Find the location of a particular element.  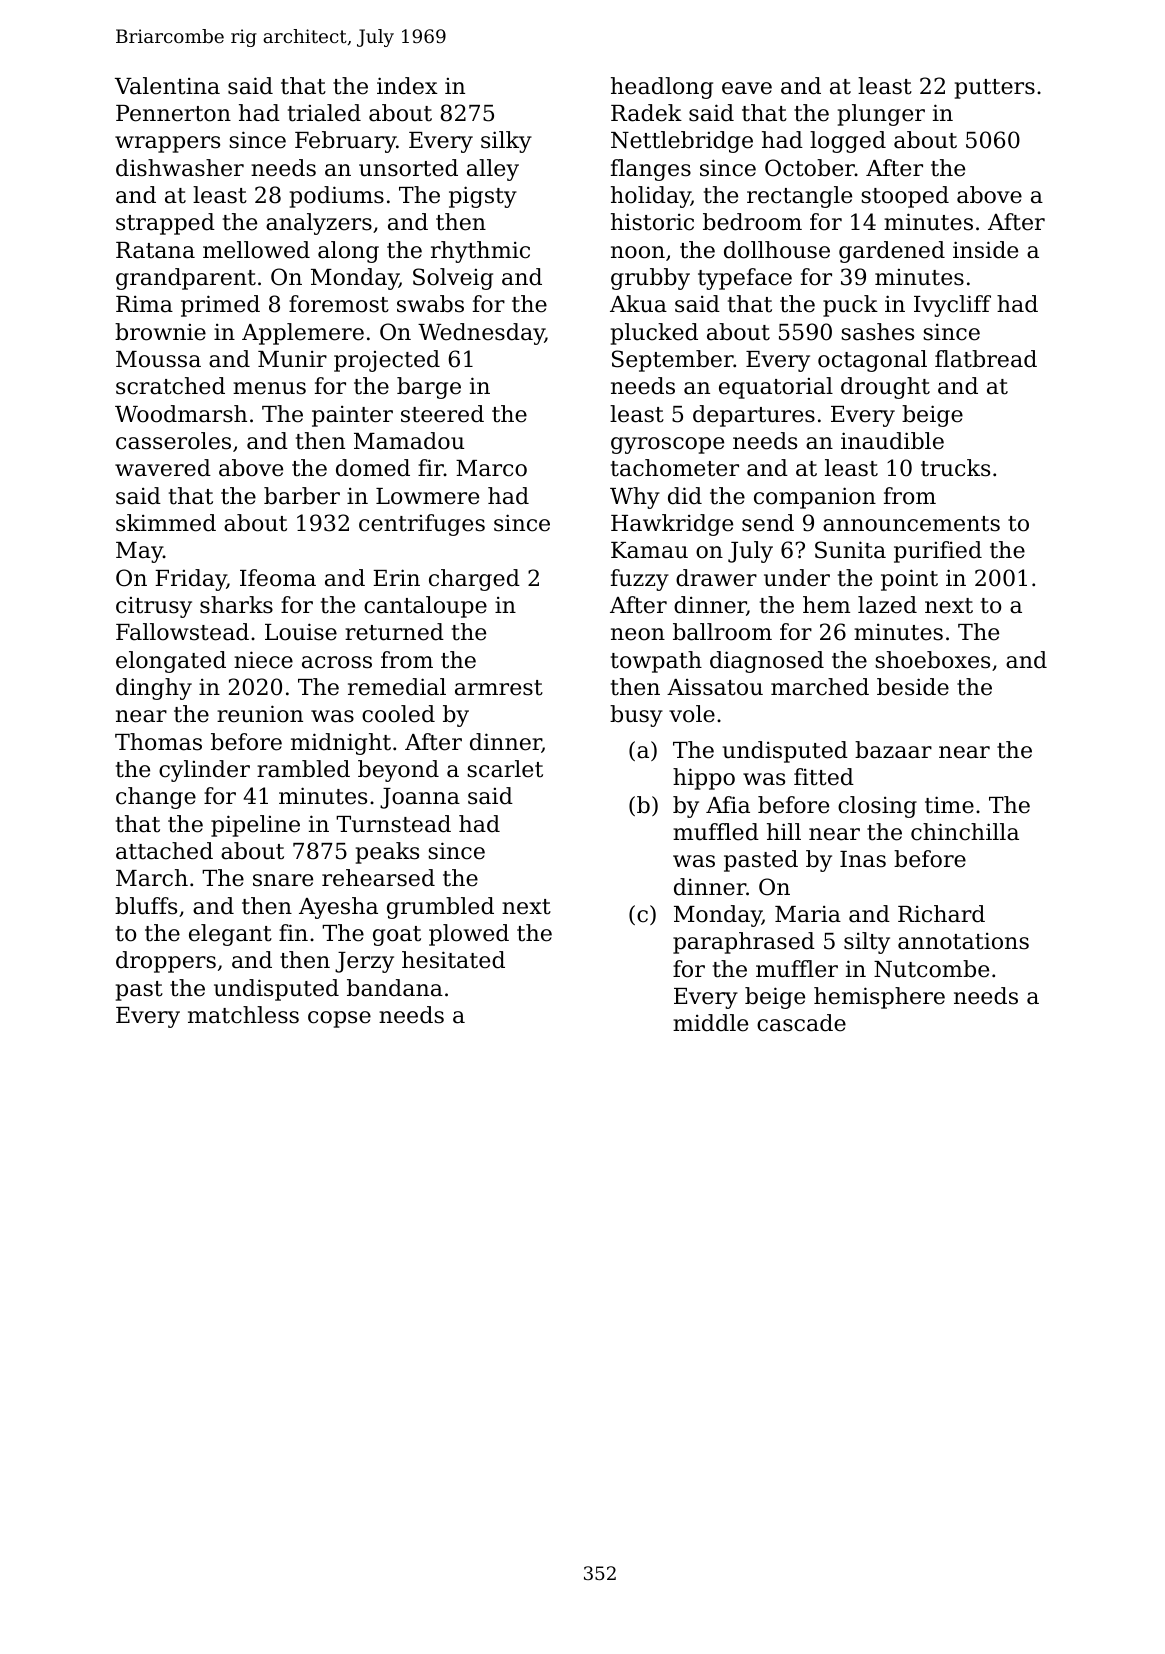

copse is located at coordinates (339, 1019).
